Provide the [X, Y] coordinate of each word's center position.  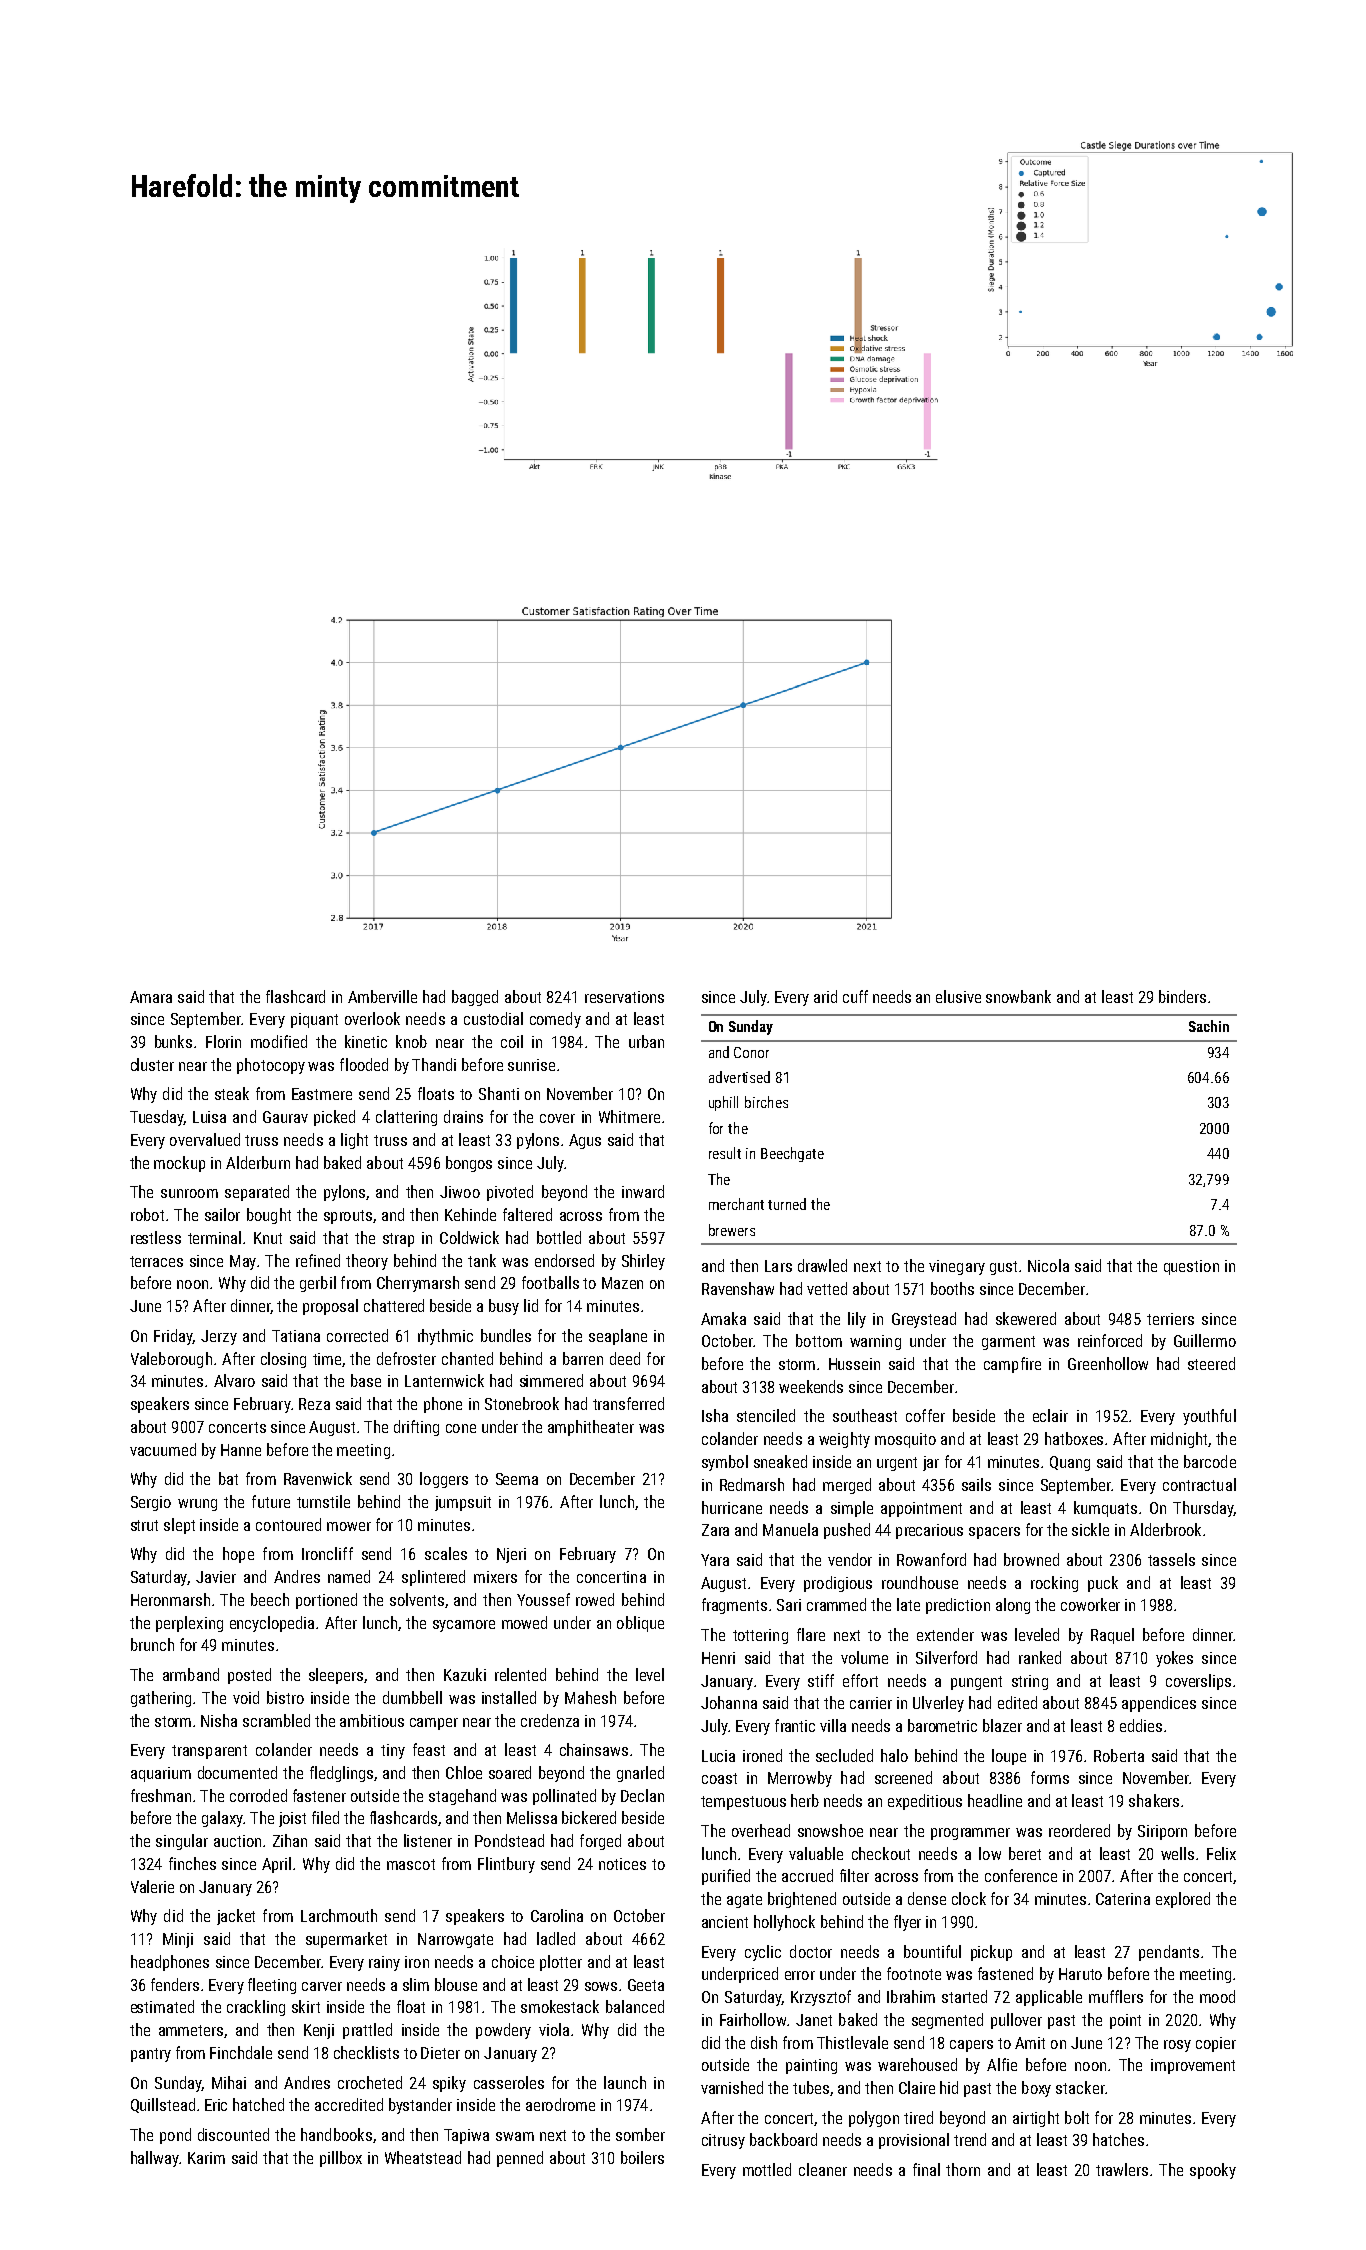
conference [1021, 1875]
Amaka [723, 1318]
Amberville [382, 996]
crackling [256, 2008]
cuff [855, 996]
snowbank [1018, 996]
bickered [589, 1817]
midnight [1179, 1440]
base [366, 1380]
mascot [411, 1864]
